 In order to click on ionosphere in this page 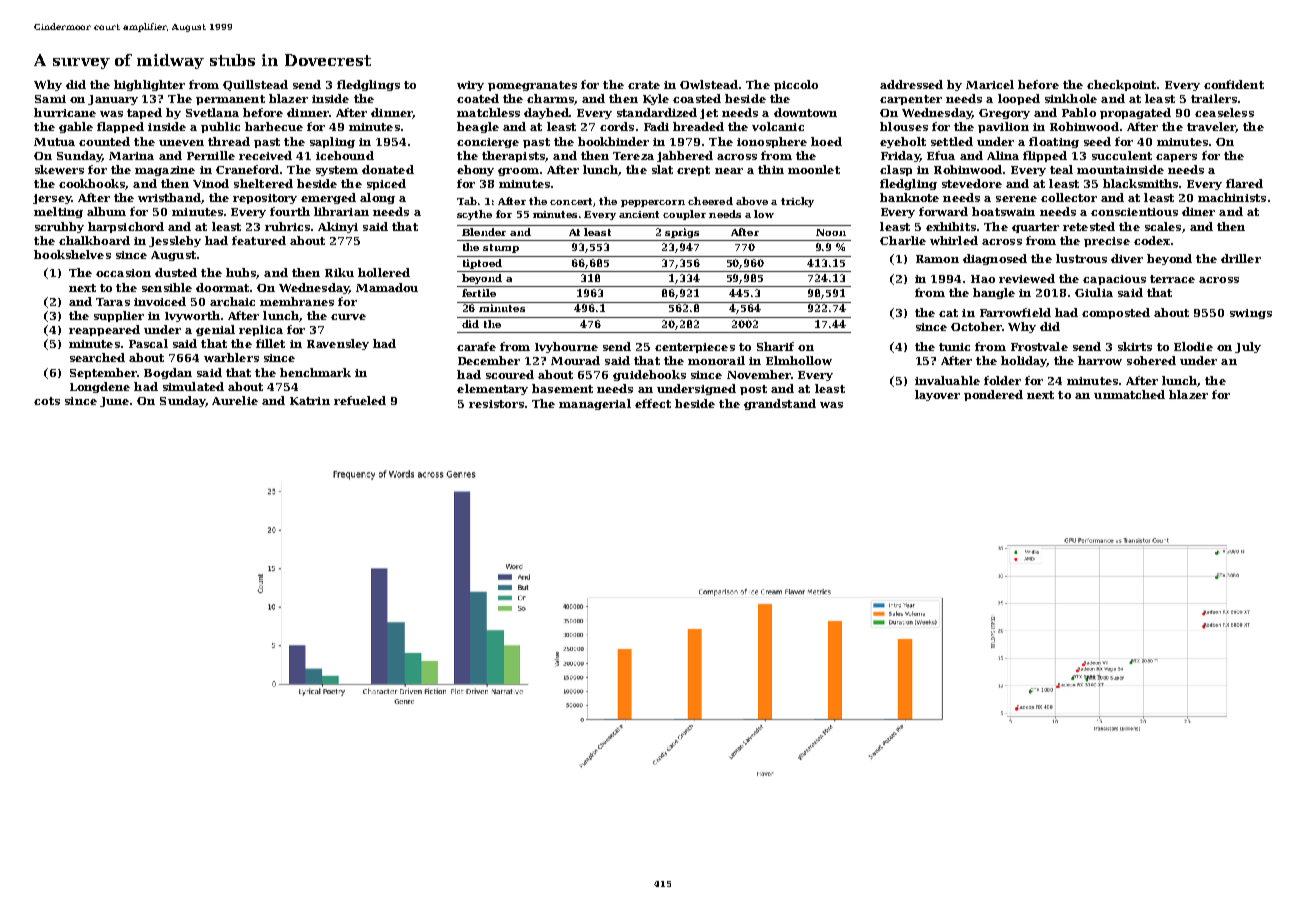, I will do `click(772, 142)`.
